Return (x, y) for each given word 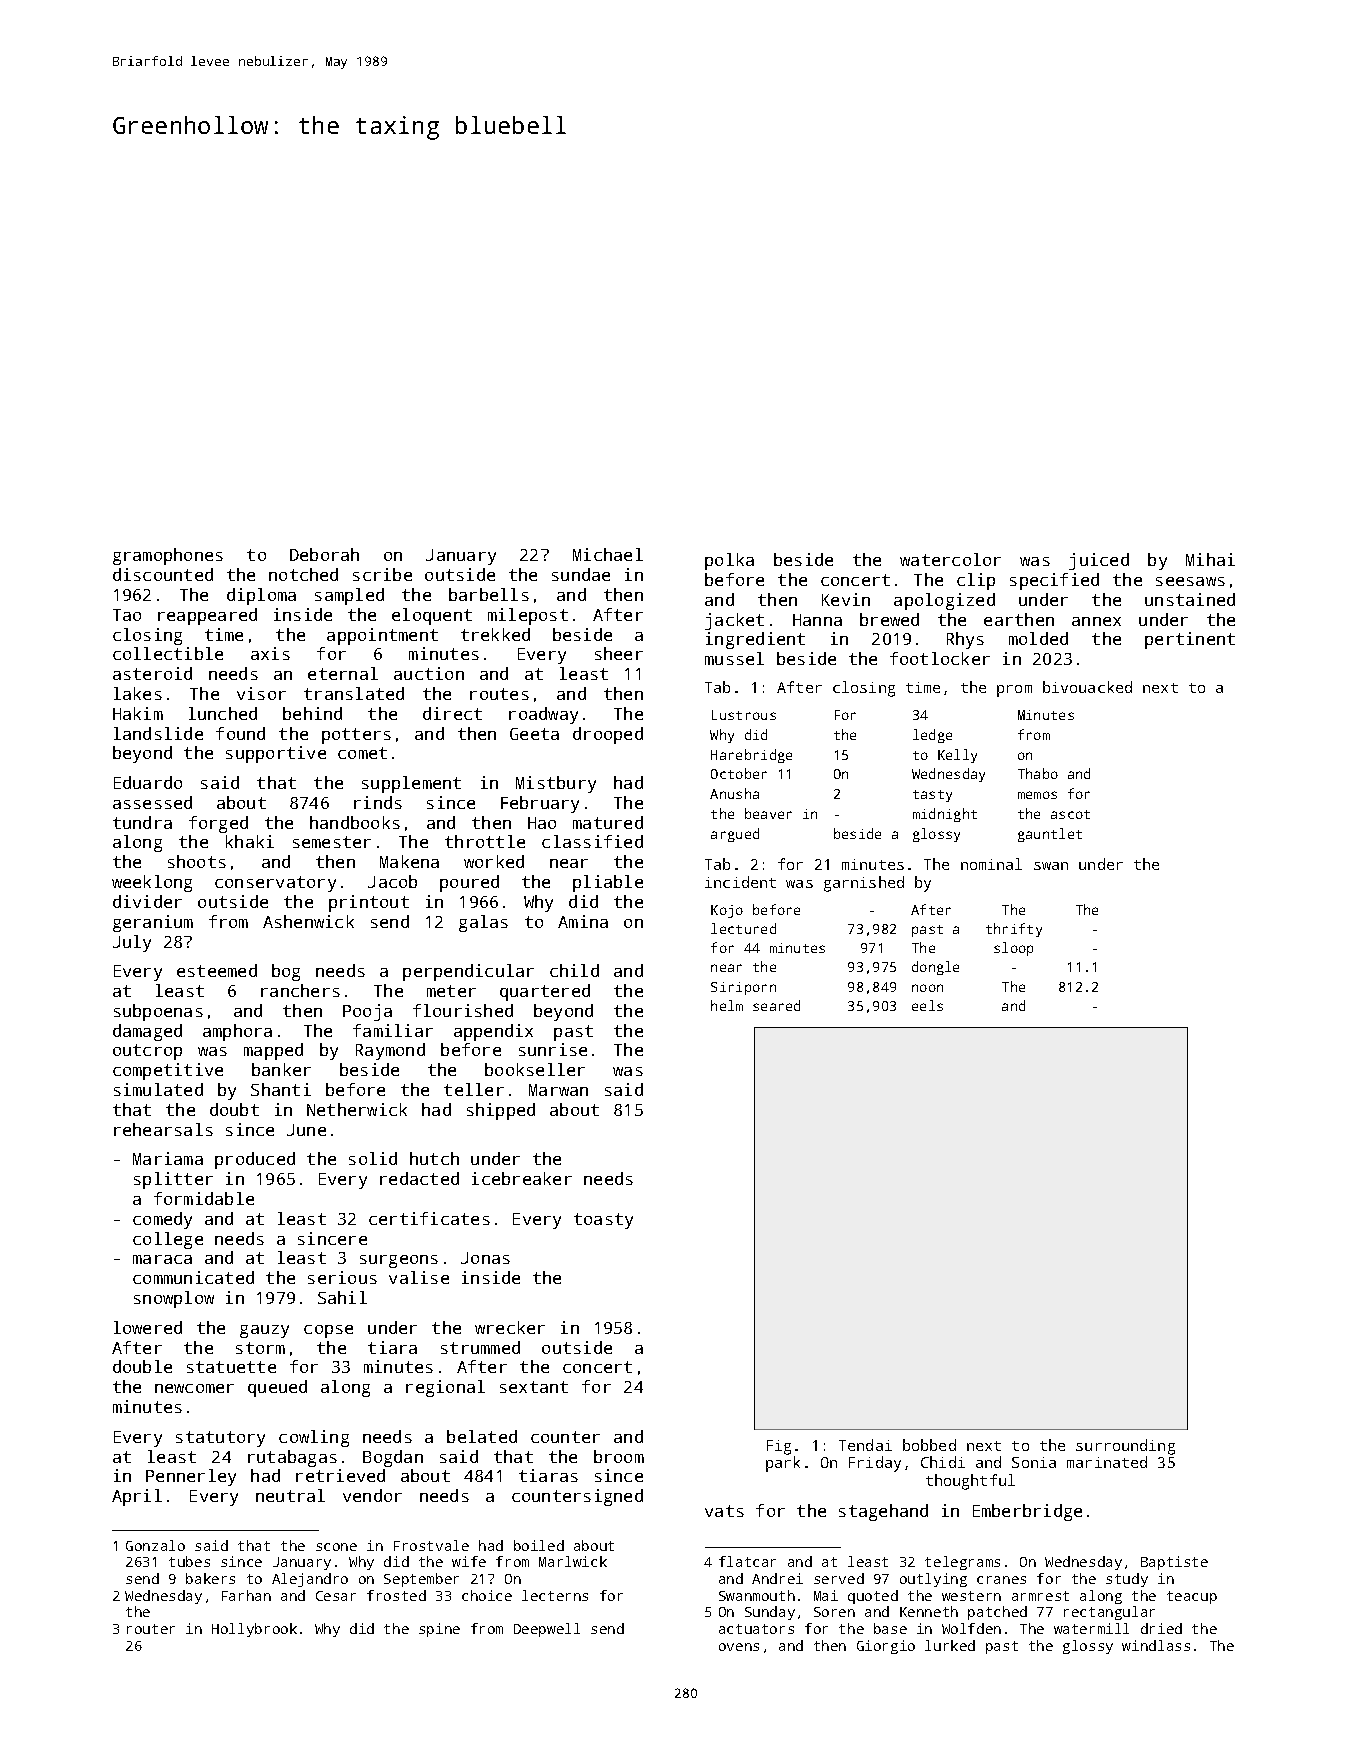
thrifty (1014, 930)
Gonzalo (155, 1545)
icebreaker (522, 1178)
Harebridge (751, 756)
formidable (204, 1198)
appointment (382, 636)
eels (927, 1005)
